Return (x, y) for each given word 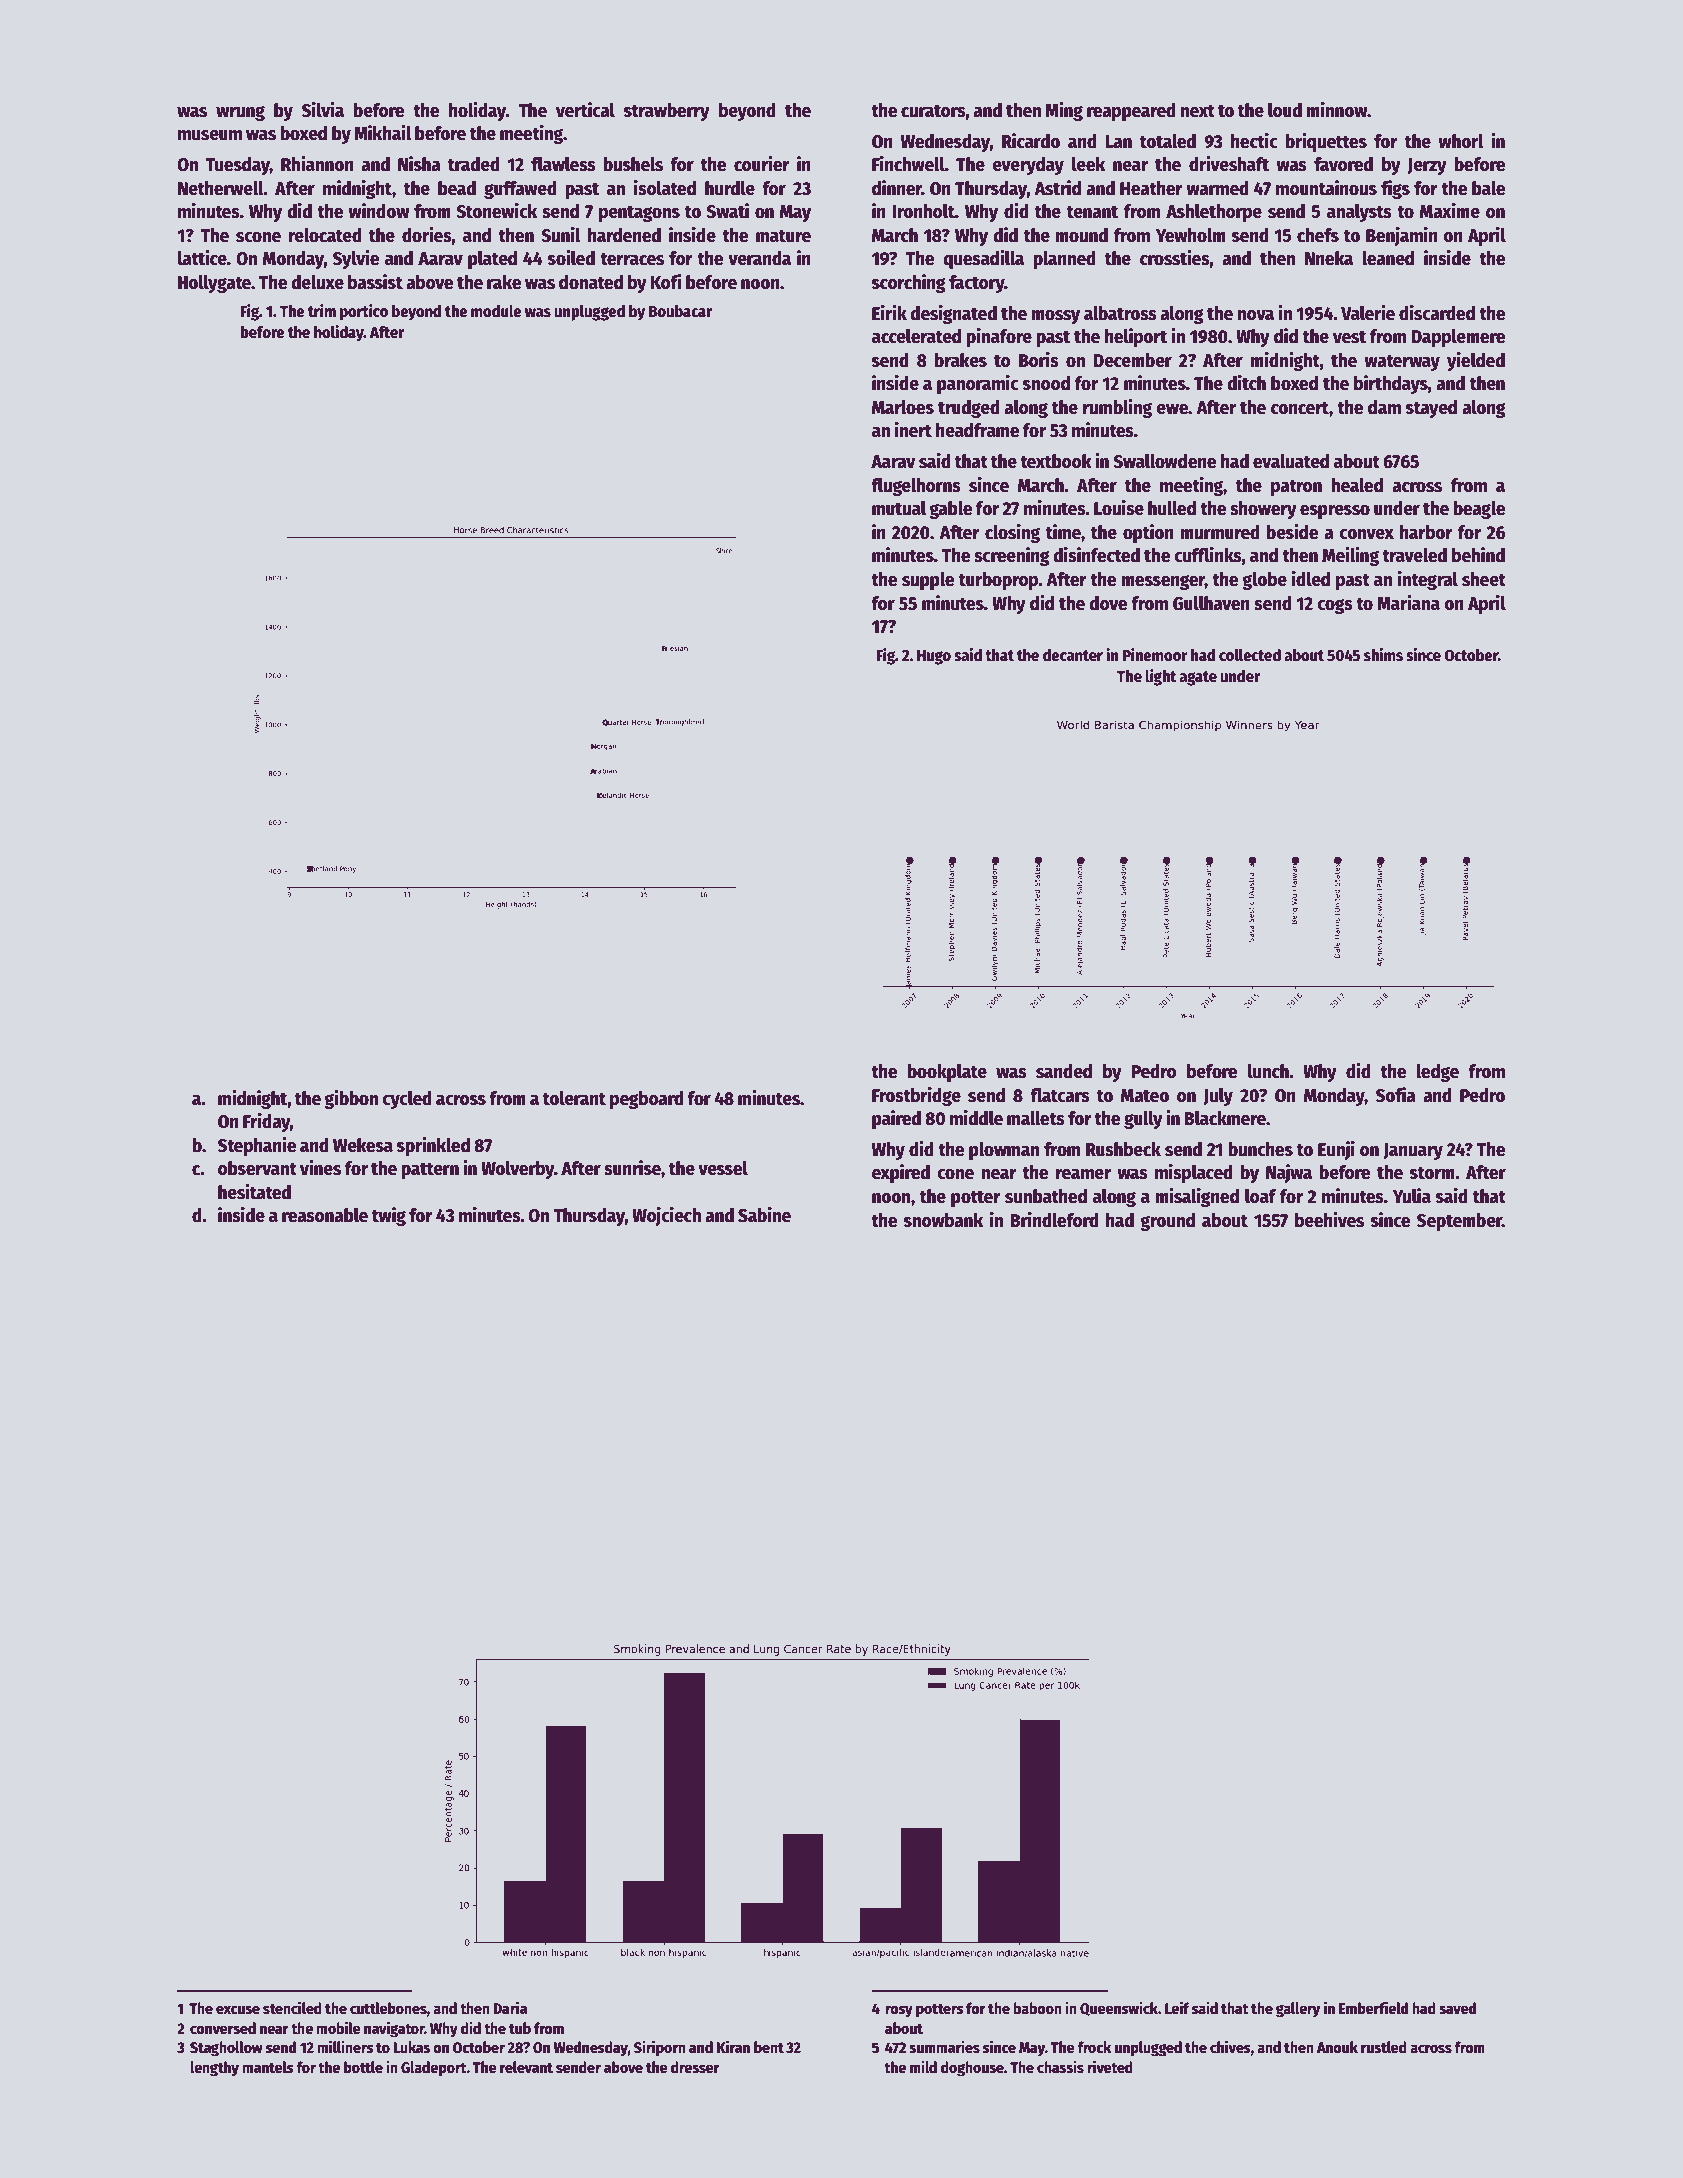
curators (933, 111)
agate (1198, 678)
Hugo (934, 657)
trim (322, 310)
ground (1167, 1222)
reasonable (325, 1215)
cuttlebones (388, 2008)
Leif (1177, 2007)
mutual (899, 508)
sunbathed (1046, 1196)
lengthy (214, 2069)
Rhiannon (317, 164)
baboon (1037, 2008)
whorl (1460, 141)
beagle (1479, 510)
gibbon (351, 1099)
